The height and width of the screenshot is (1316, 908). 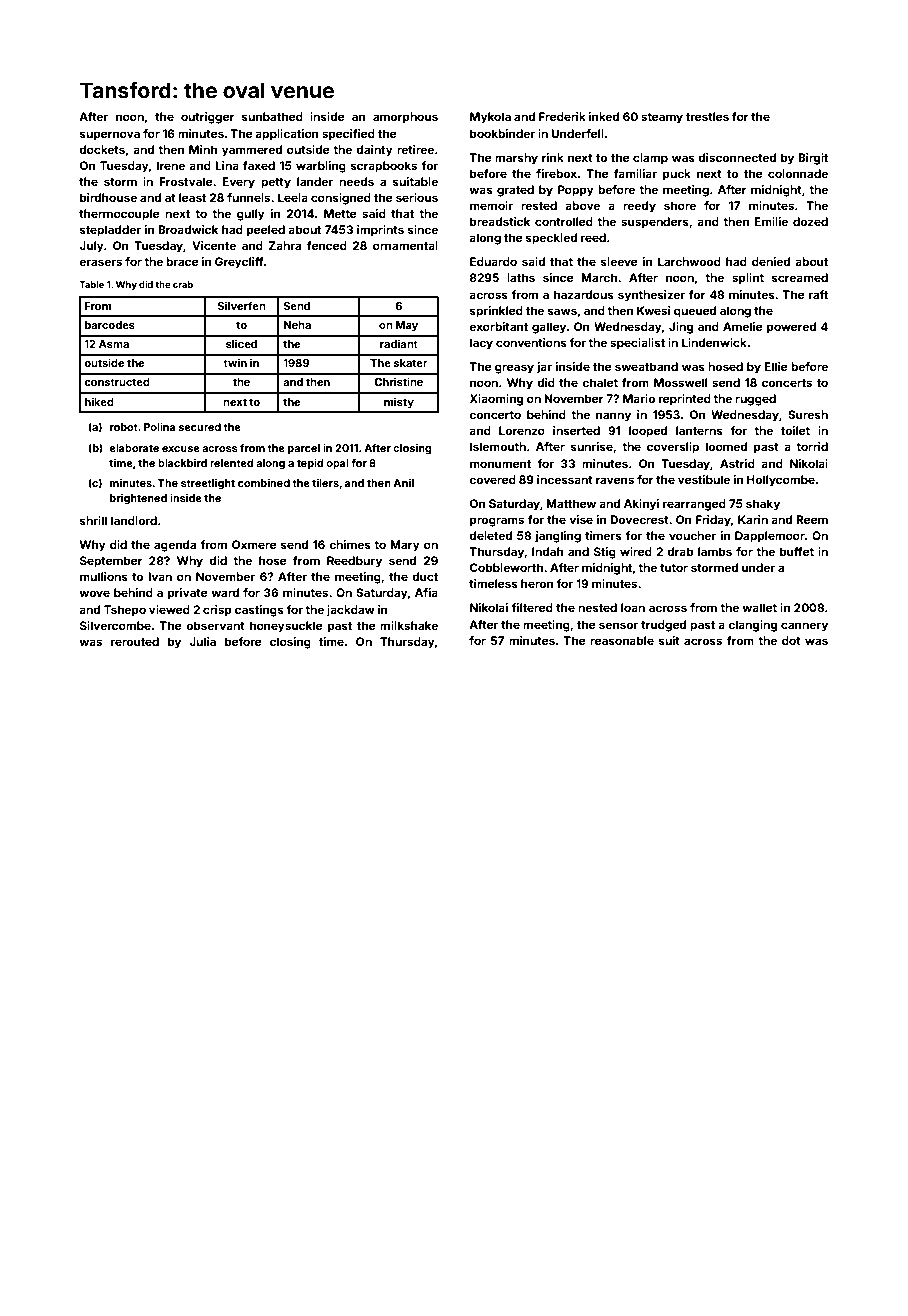 I want to click on ornamental, so click(x=405, y=245).
